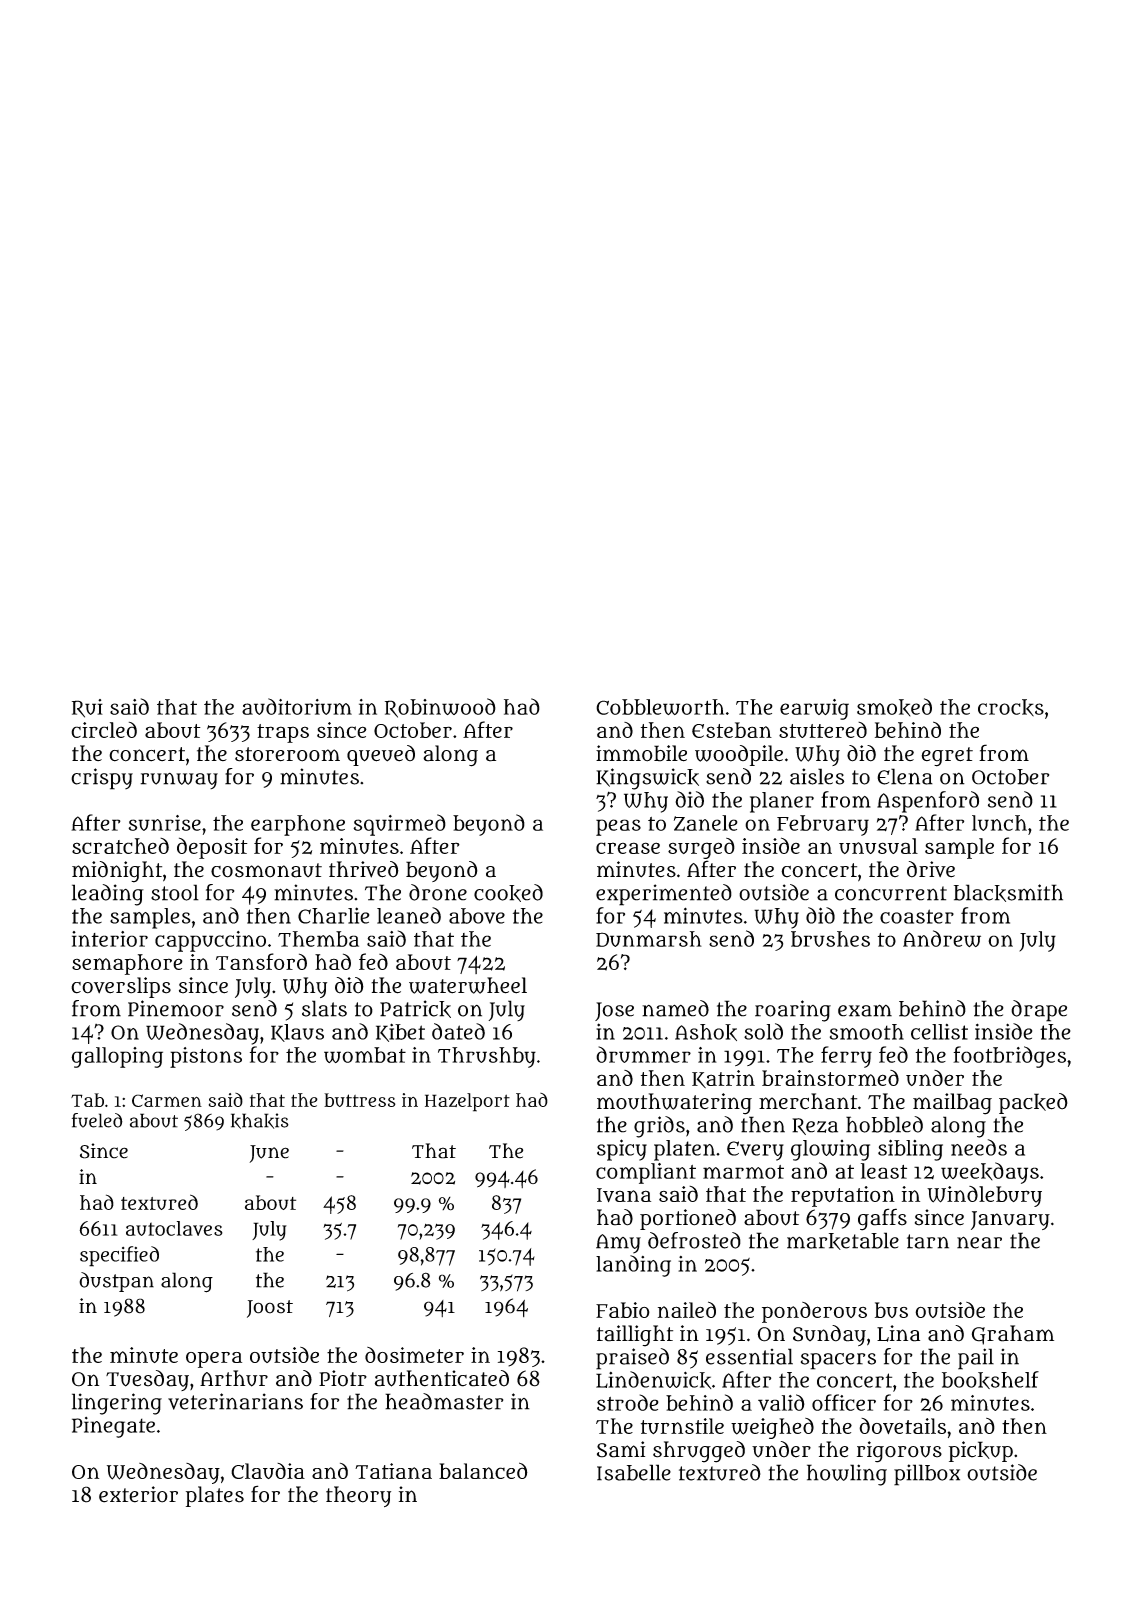  Describe the element at coordinates (732, 730) in the screenshot. I see `Esteban` at that location.
